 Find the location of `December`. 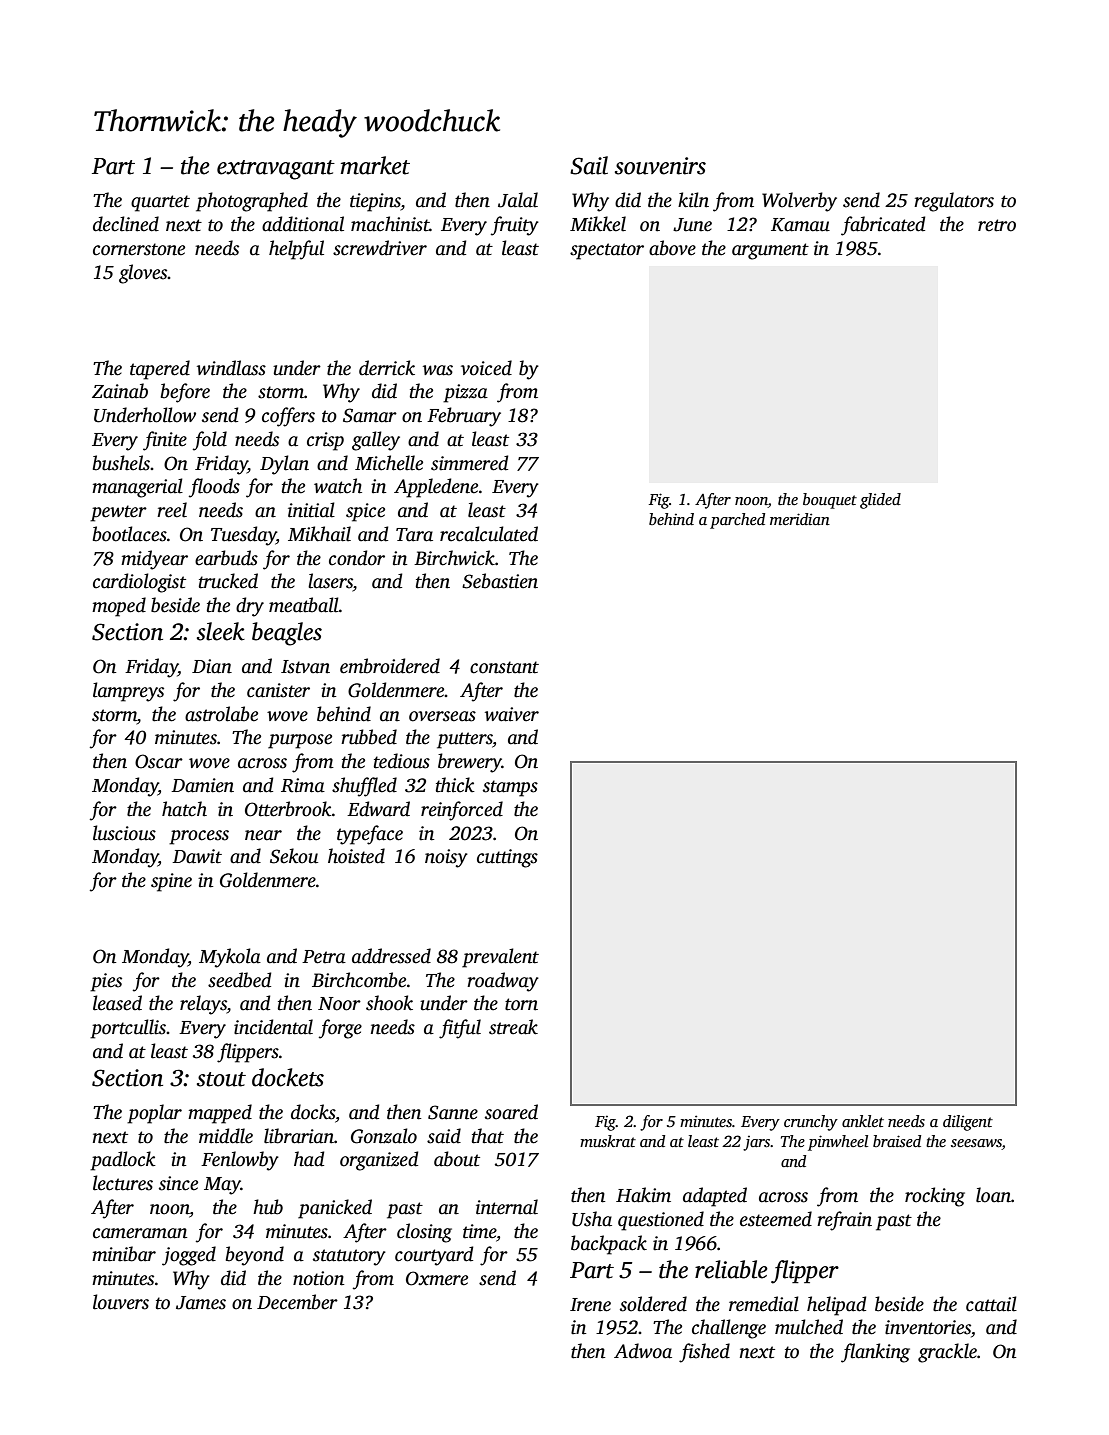

December is located at coordinates (297, 1302).
